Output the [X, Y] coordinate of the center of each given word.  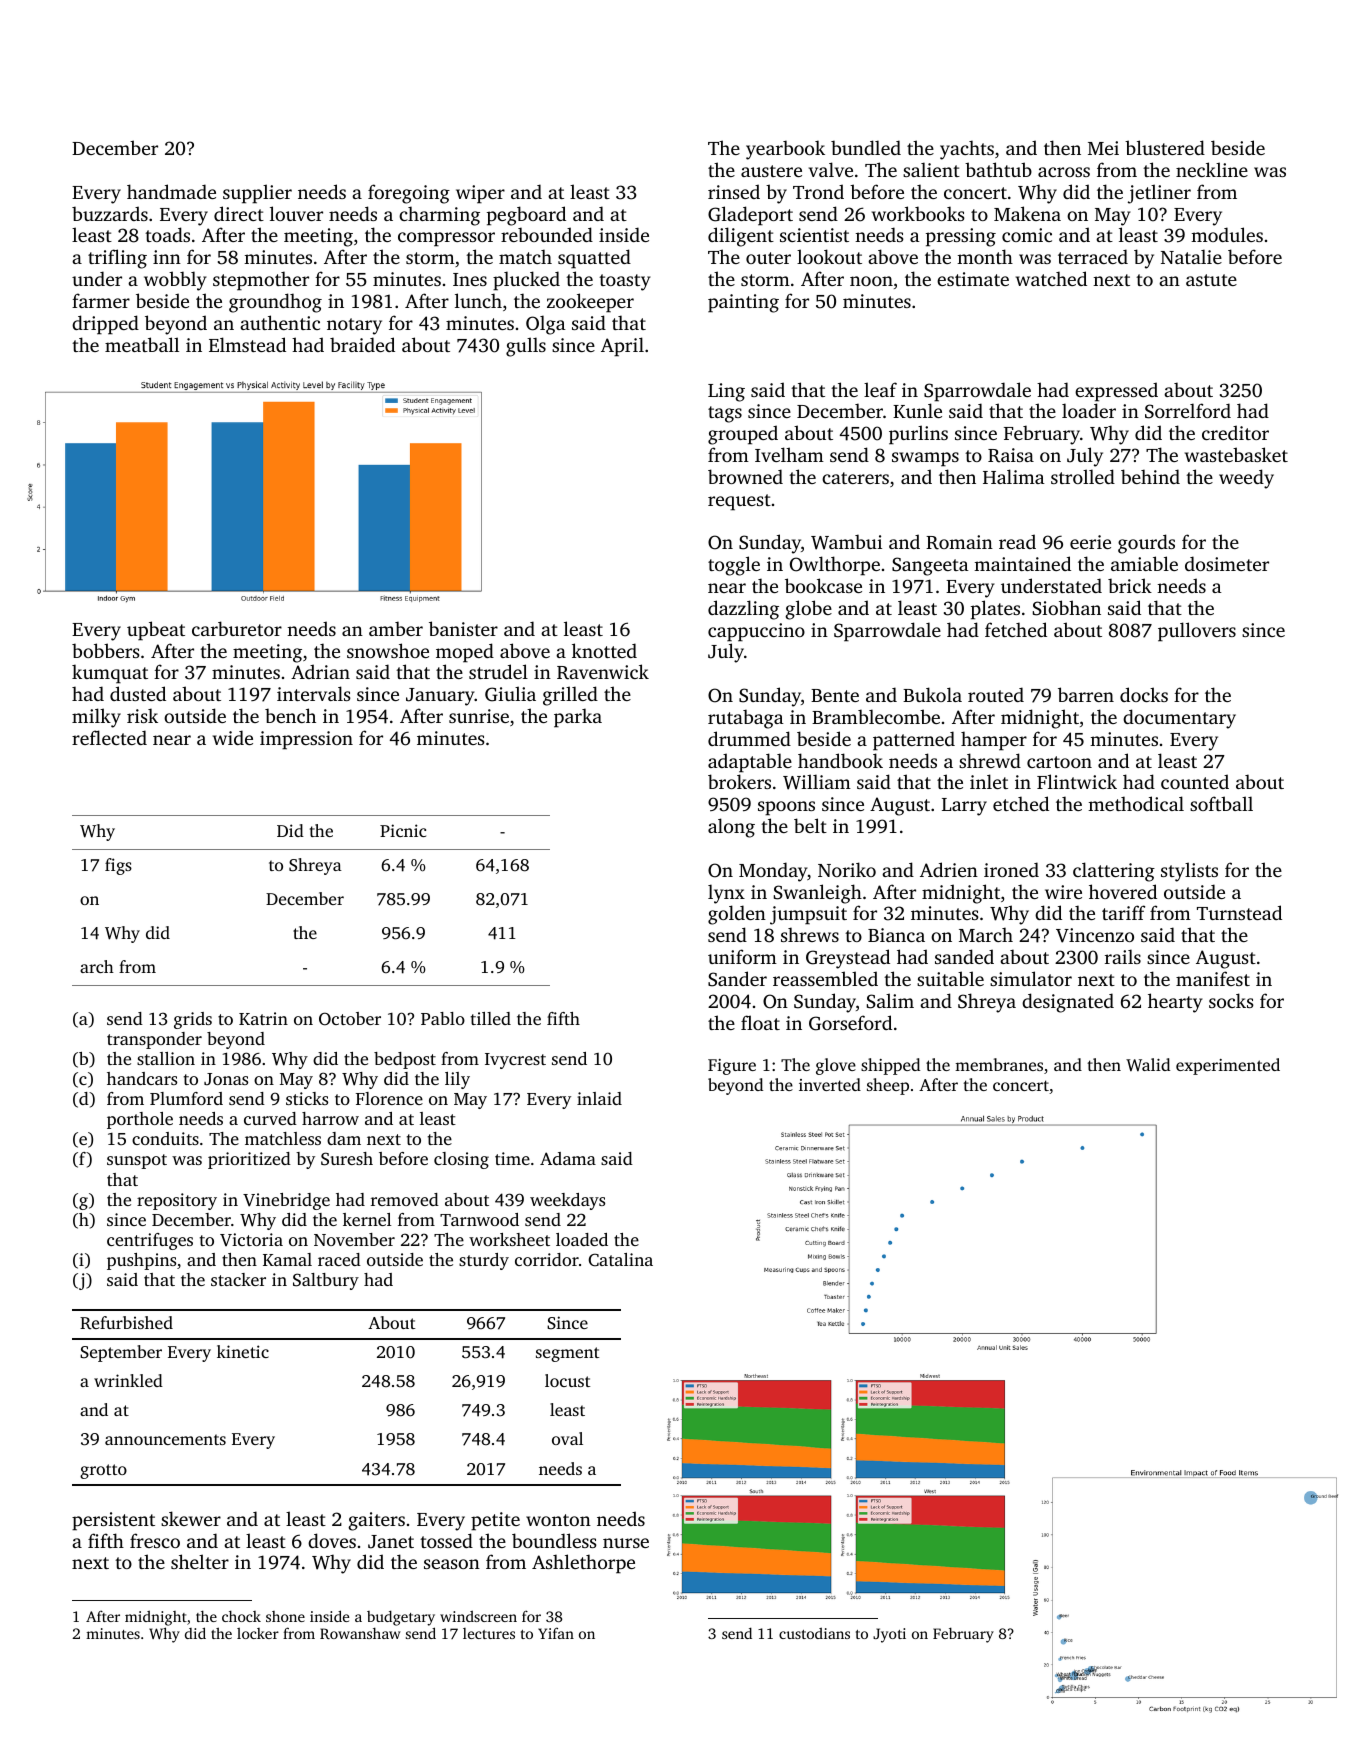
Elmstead [247, 344]
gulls [526, 347]
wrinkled [128, 1380]
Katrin [263, 1018]
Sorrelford [1188, 411]
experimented [1228, 1066]
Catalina [620, 1260]
